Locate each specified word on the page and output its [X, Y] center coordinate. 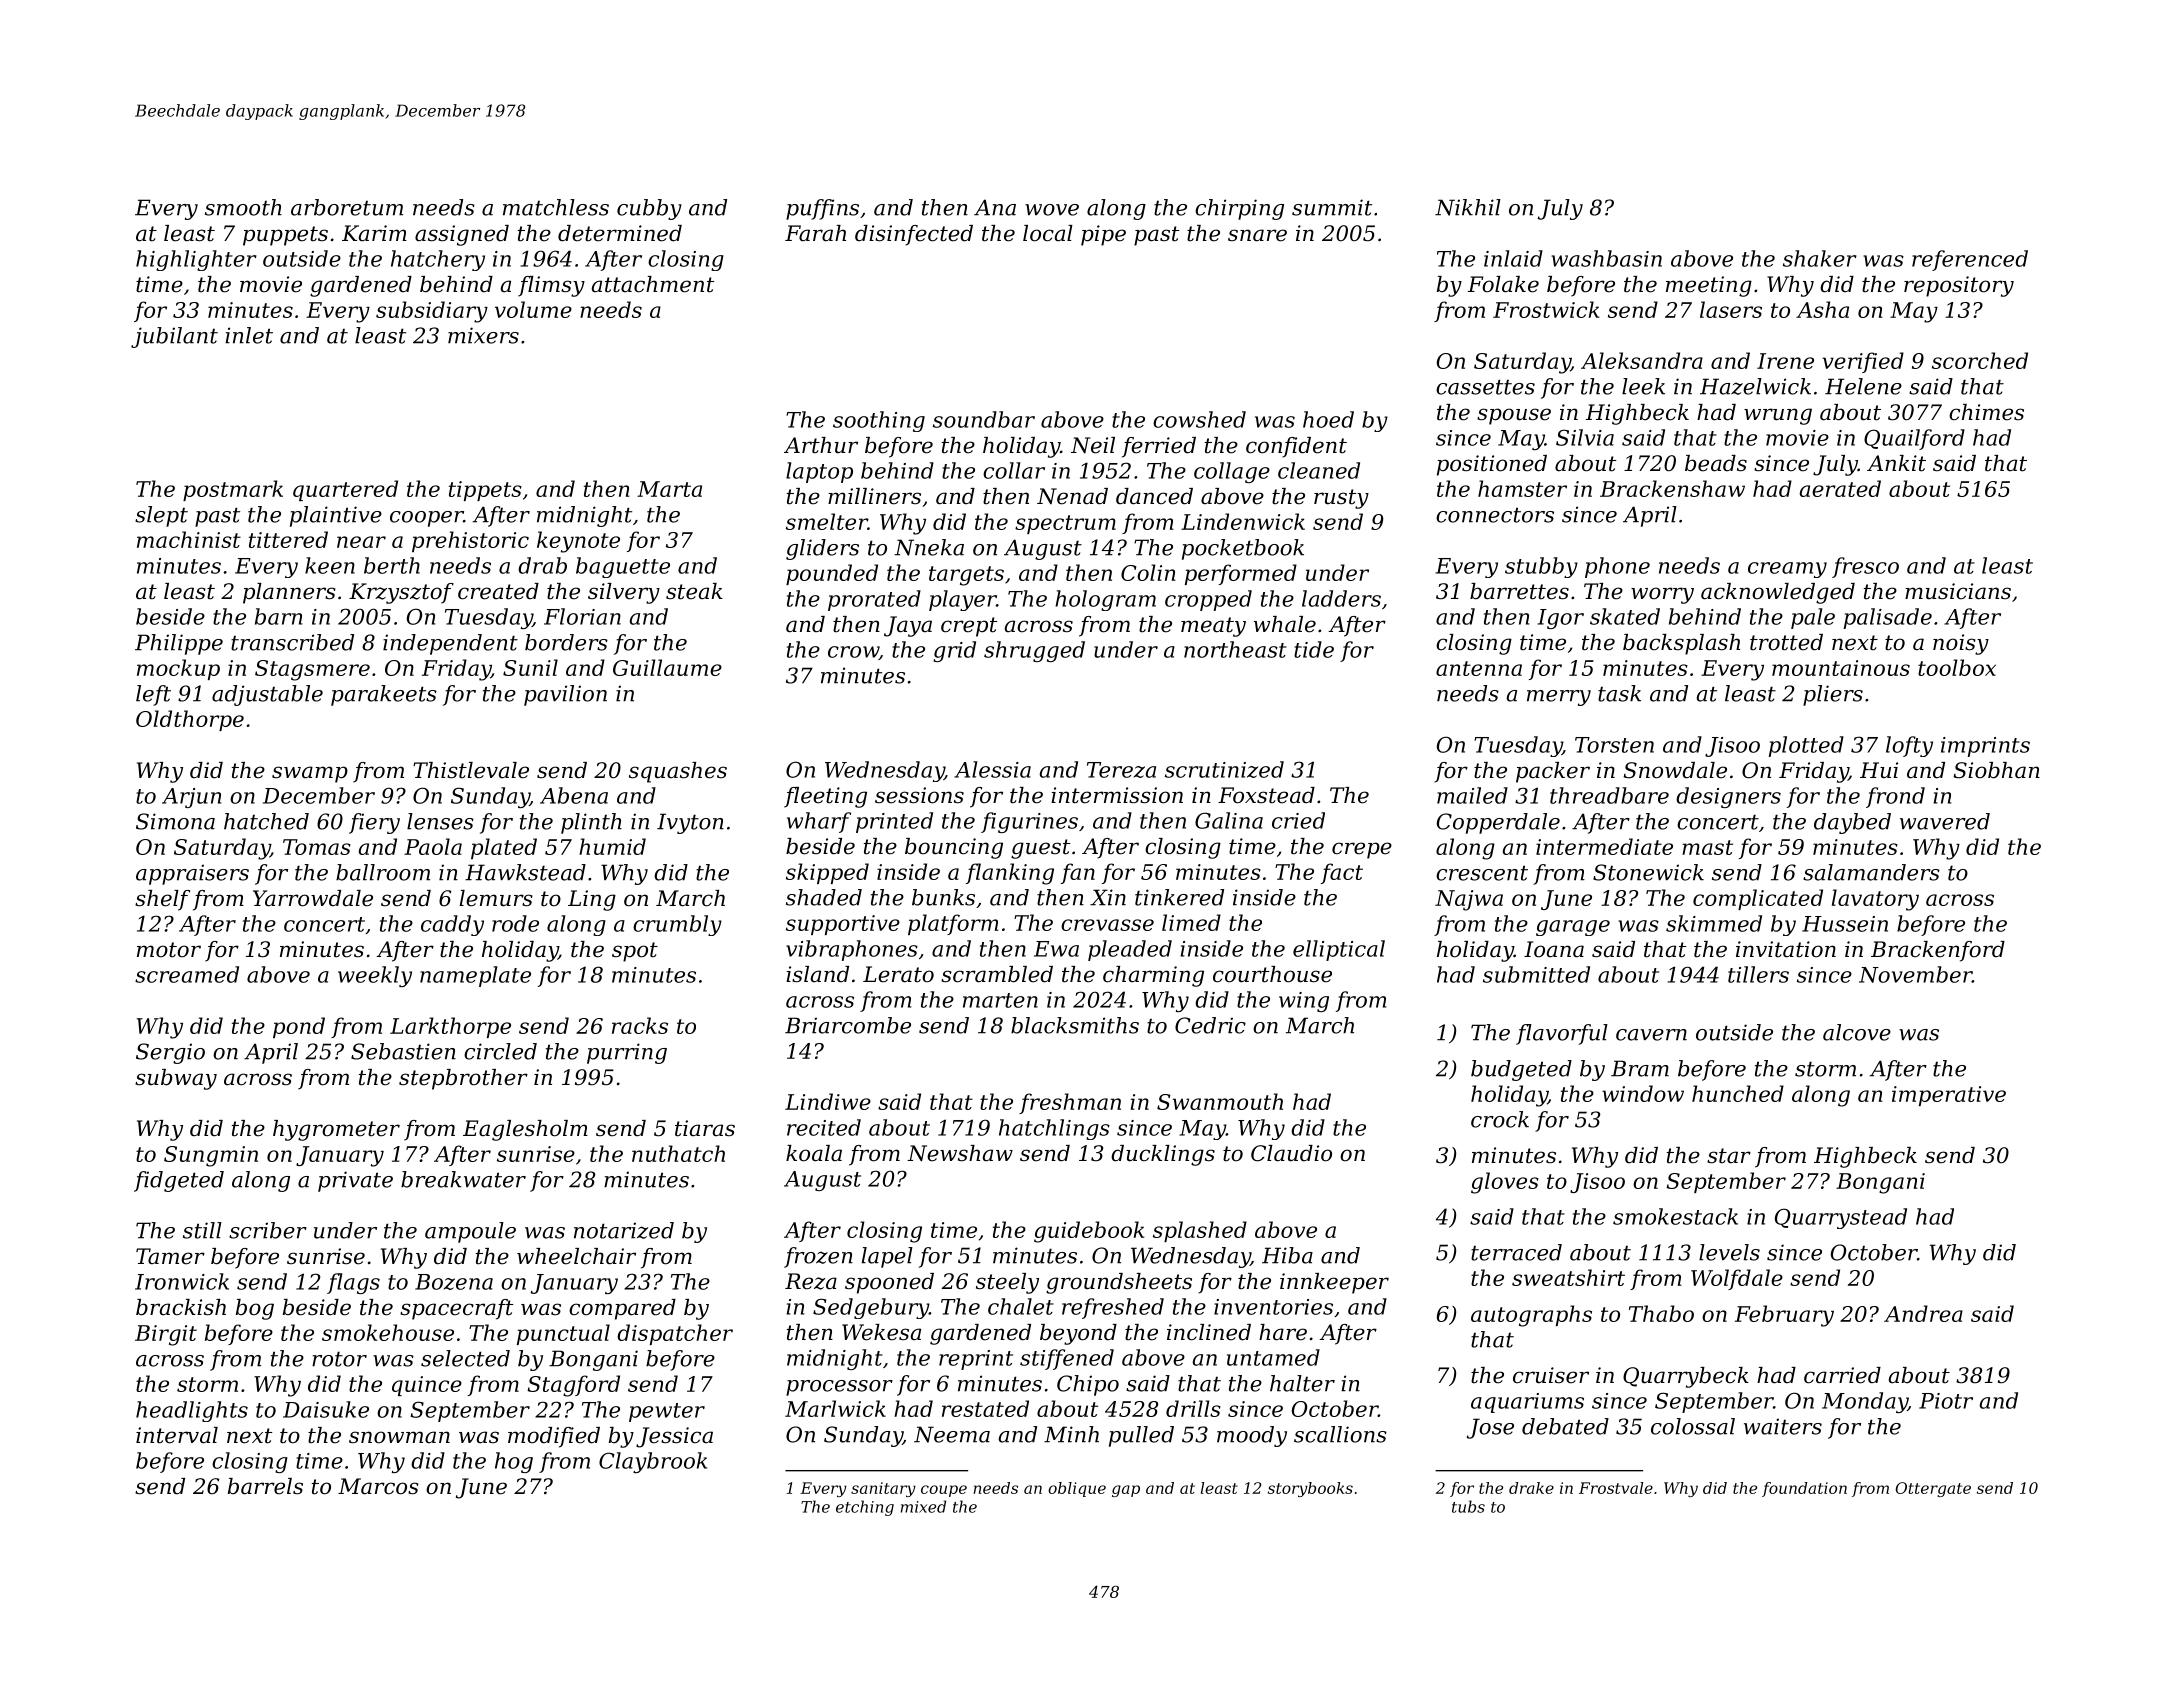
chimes [1986, 412]
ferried [1159, 447]
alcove [1857, 1032]
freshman [1070, 1103]
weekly [375, 976]
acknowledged [1778, 593]
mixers [483, 335]
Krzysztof [401, 593]
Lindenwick [1243, 521]
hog [514, 1462]
